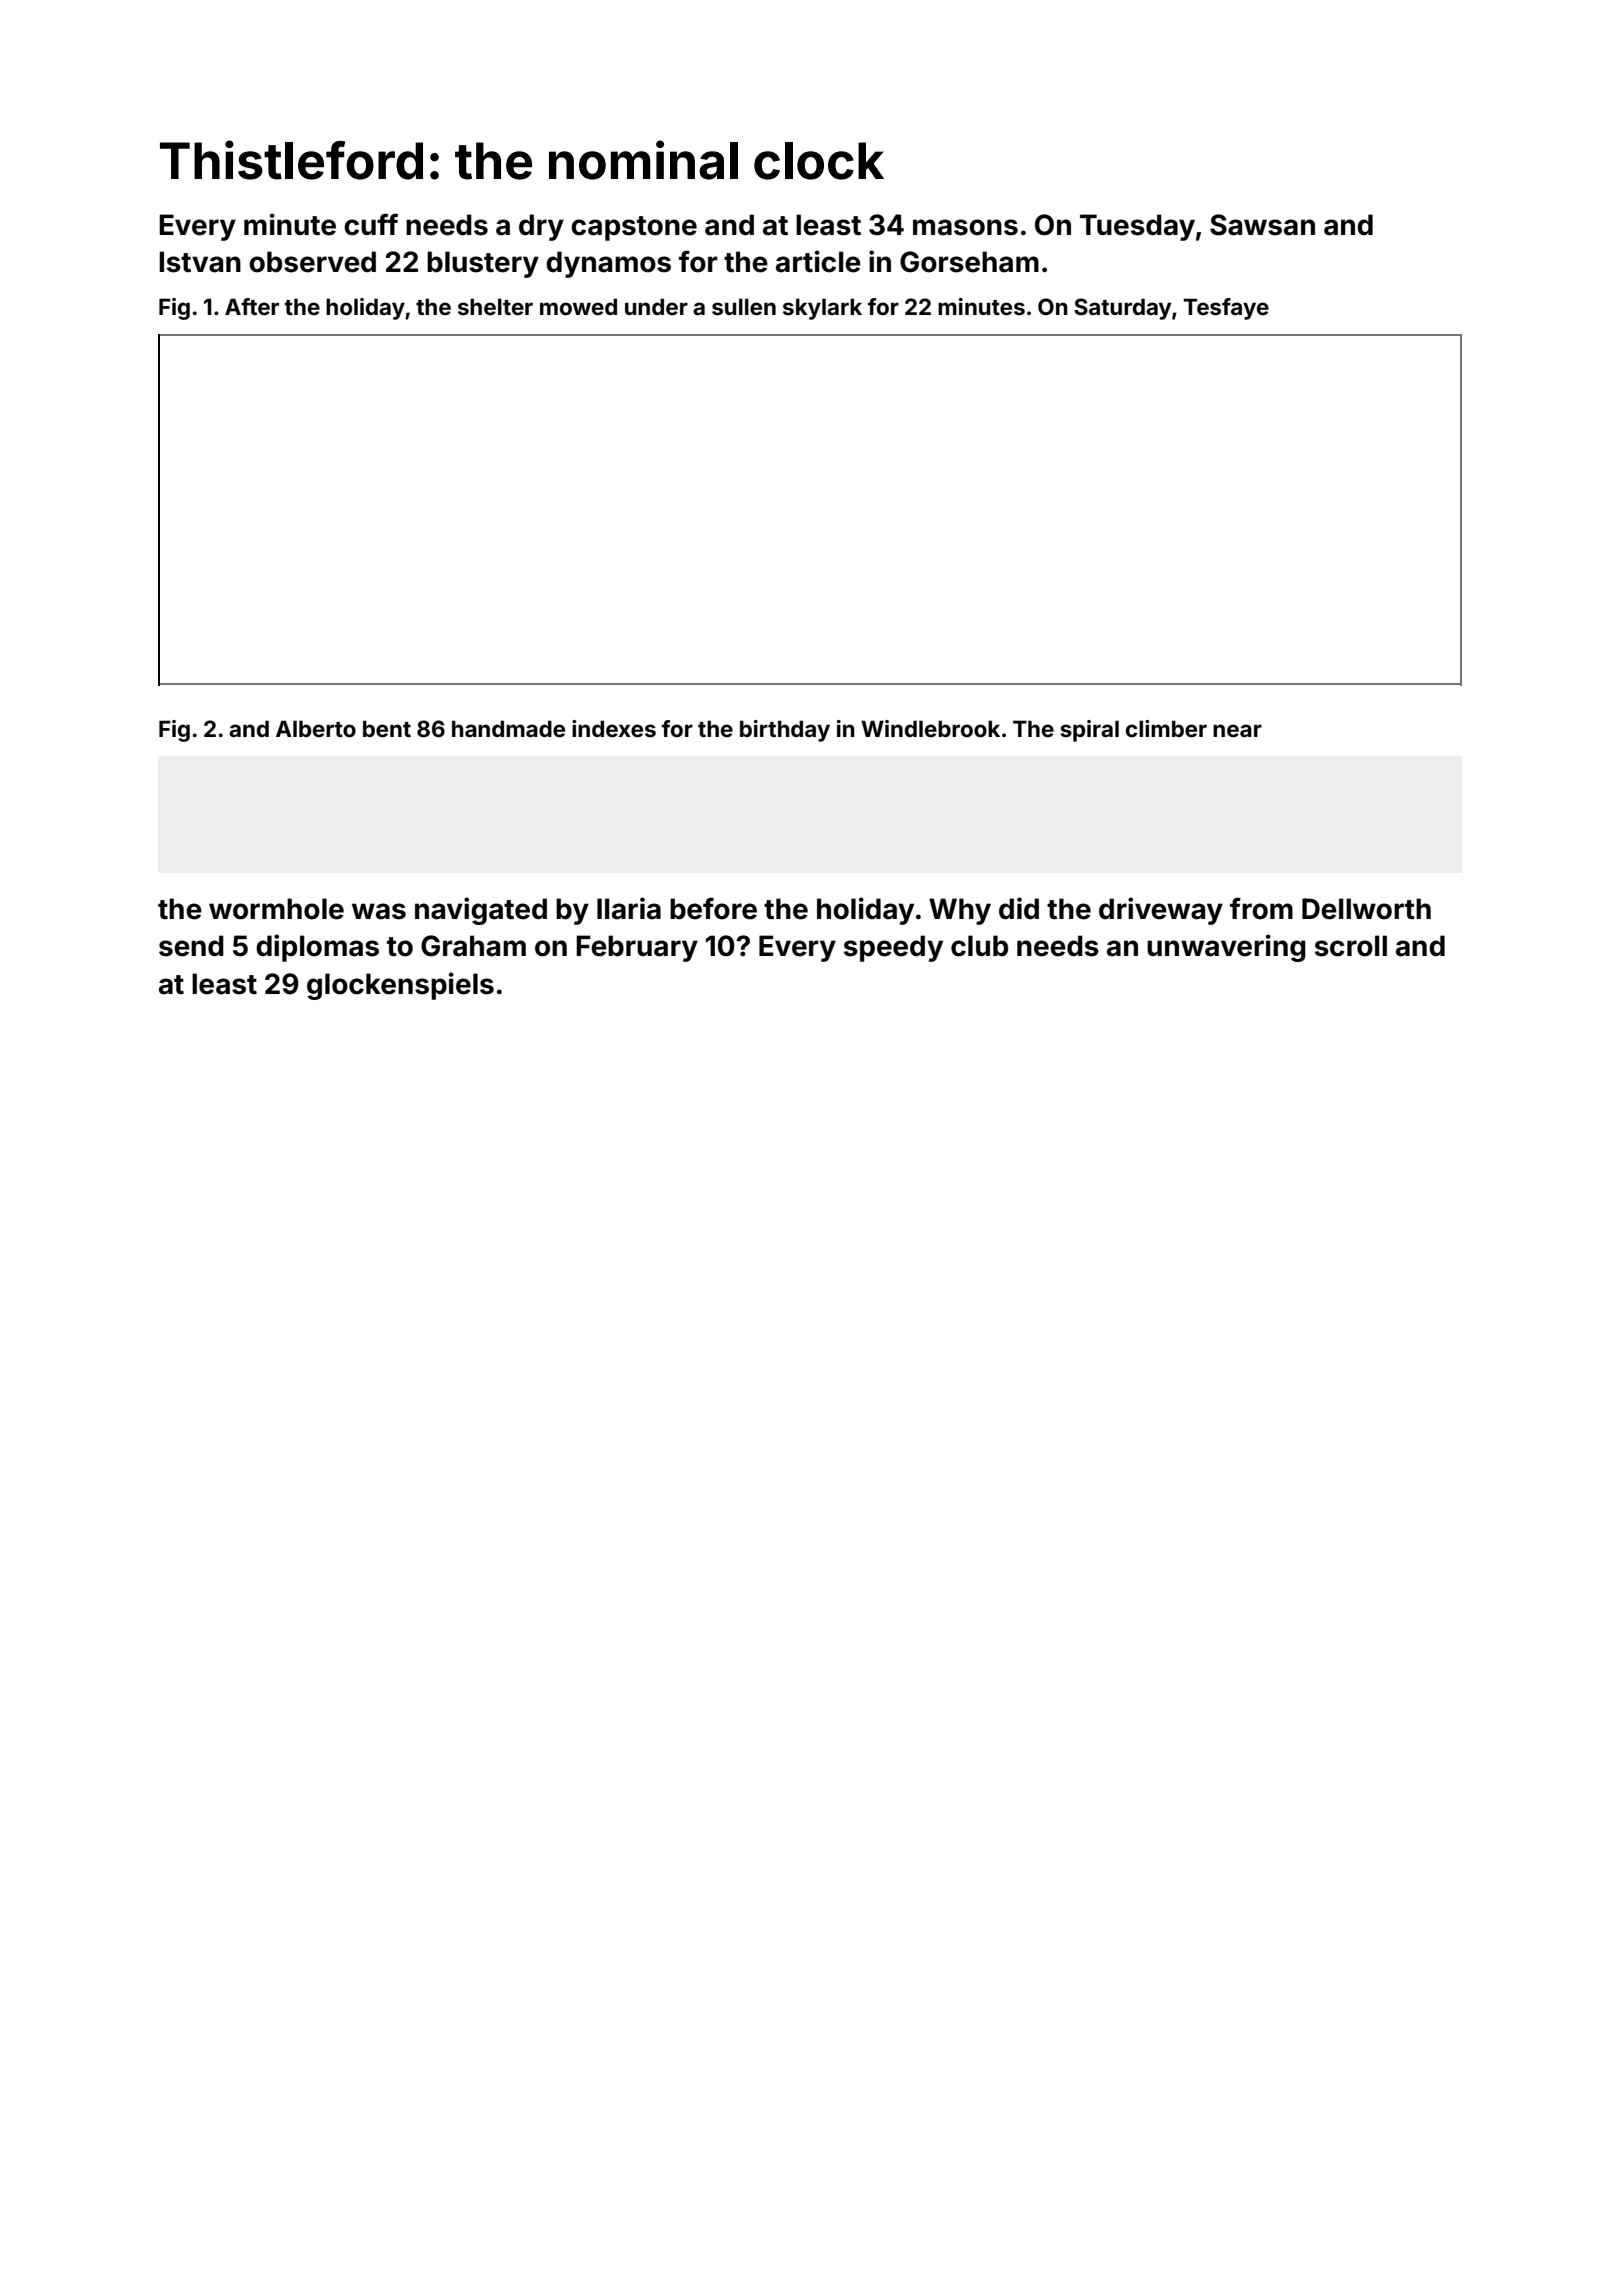 This screenshot has height=2292, width=1620. What do you see at coordinates (1123, 309) in the screenshot?
I see `Saturday` at bounding box center [1123, 309].
